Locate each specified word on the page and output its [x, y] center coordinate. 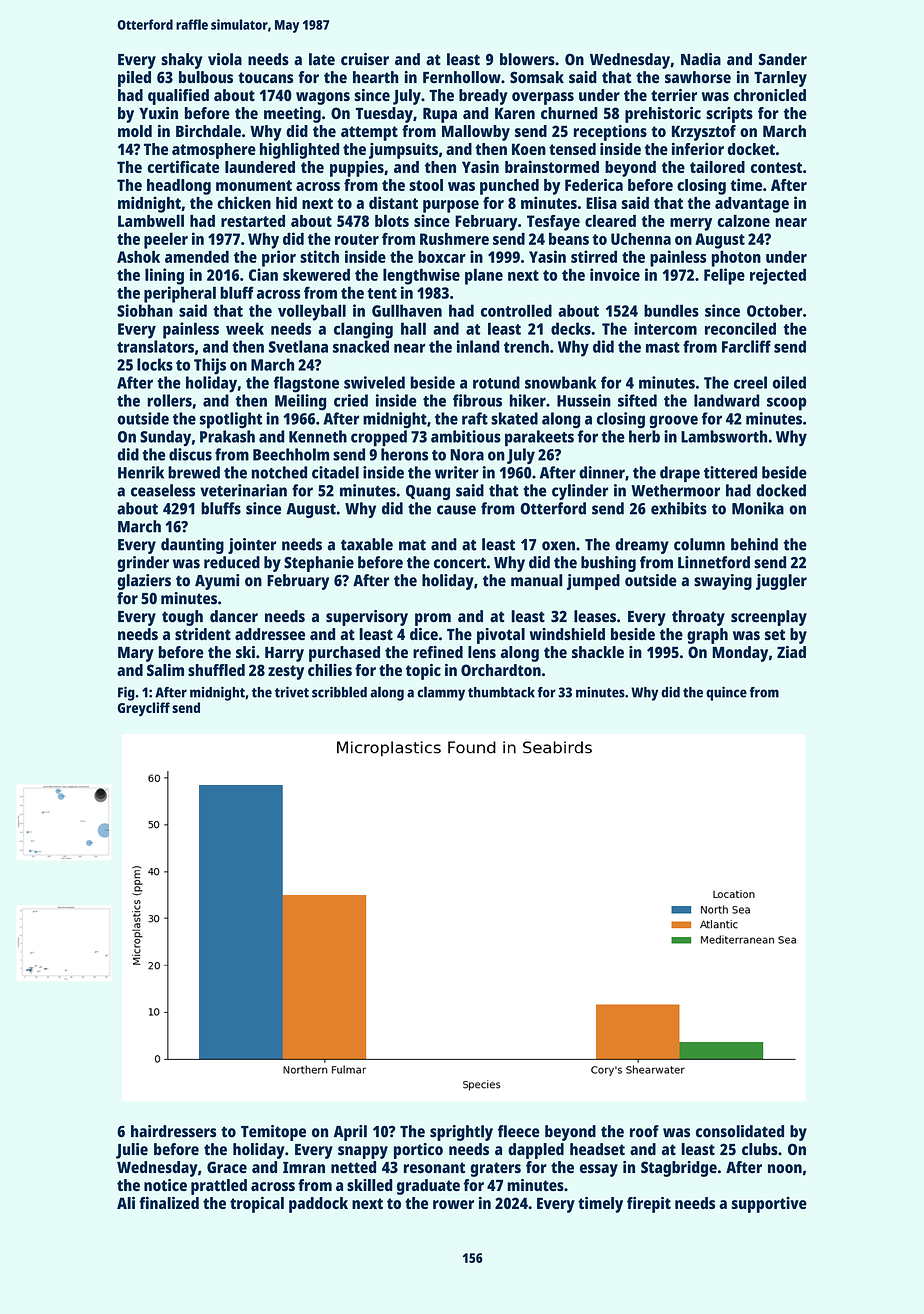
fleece [519, 1131]
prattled [219, 1187]
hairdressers [173, 1131]
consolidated [740, 1131]
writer [457, 472]
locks [155, 364]
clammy [441, 693]
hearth [376, 77]
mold [135, 131]
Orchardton [501, 670]
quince [726, 693]
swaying [723, 582]
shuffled [216, 670]
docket [751, 149]
